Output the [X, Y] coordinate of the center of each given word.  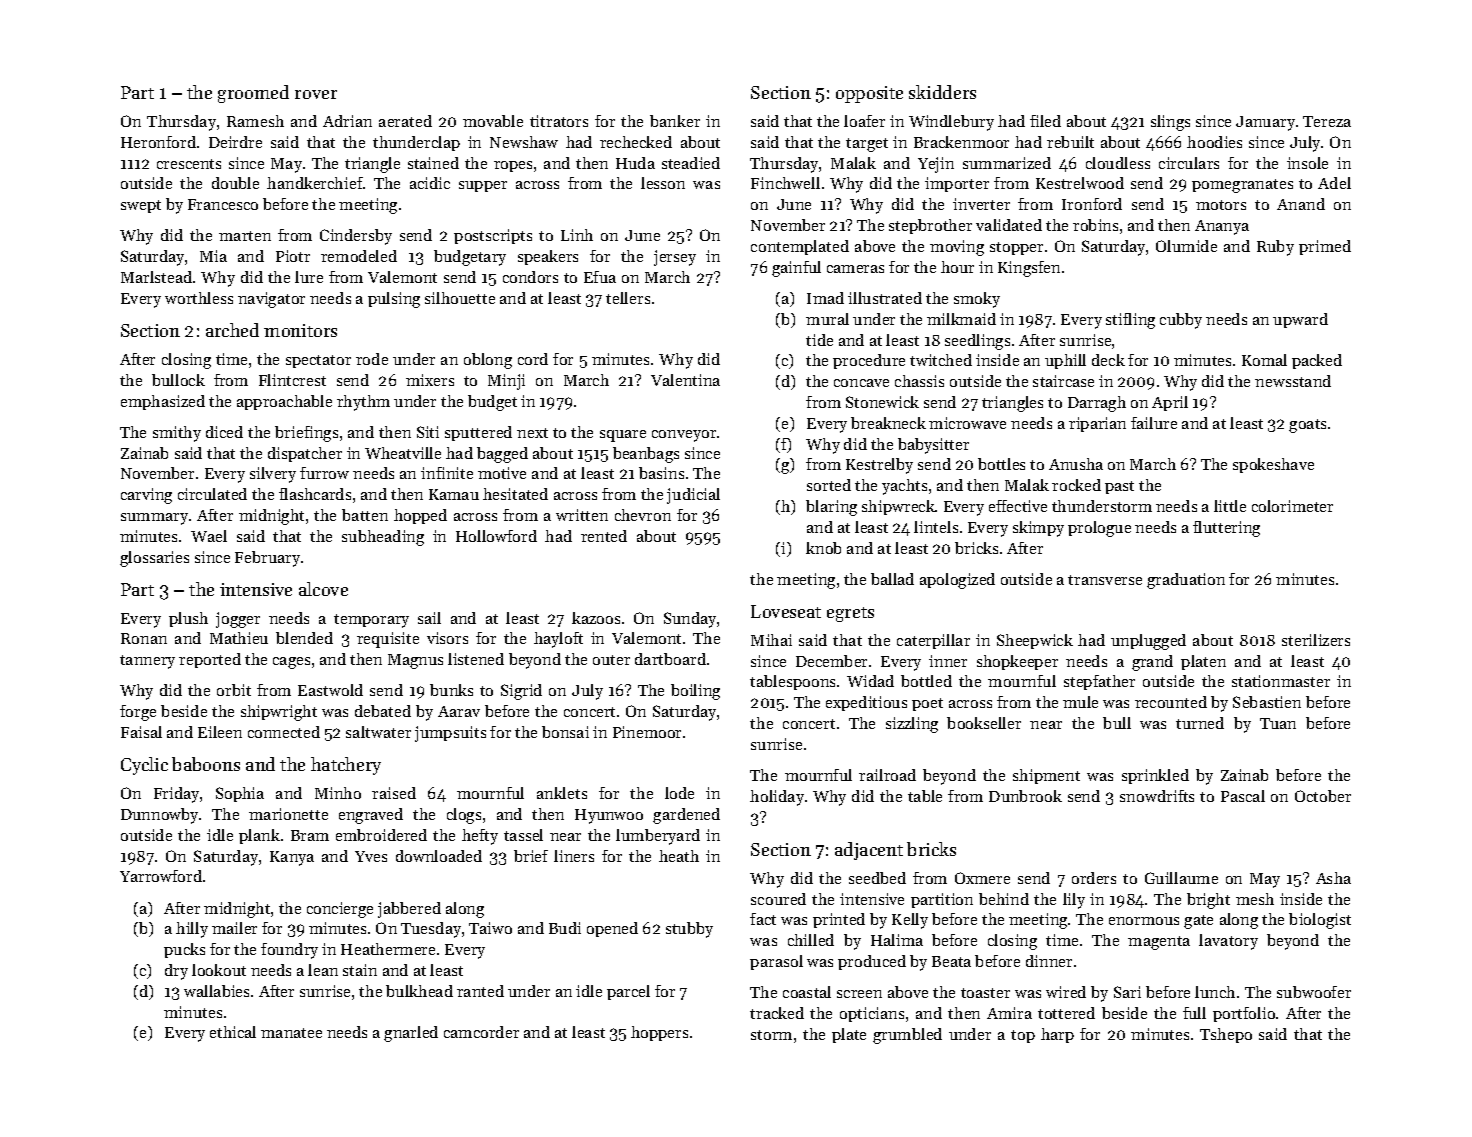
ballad [892, 579]
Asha [1333, 878]
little [1230, 506]
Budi [565, 928]
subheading [383, 538]
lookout [219, 970]
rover [316, 94]
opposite [869, 94]
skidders [942, 92]
